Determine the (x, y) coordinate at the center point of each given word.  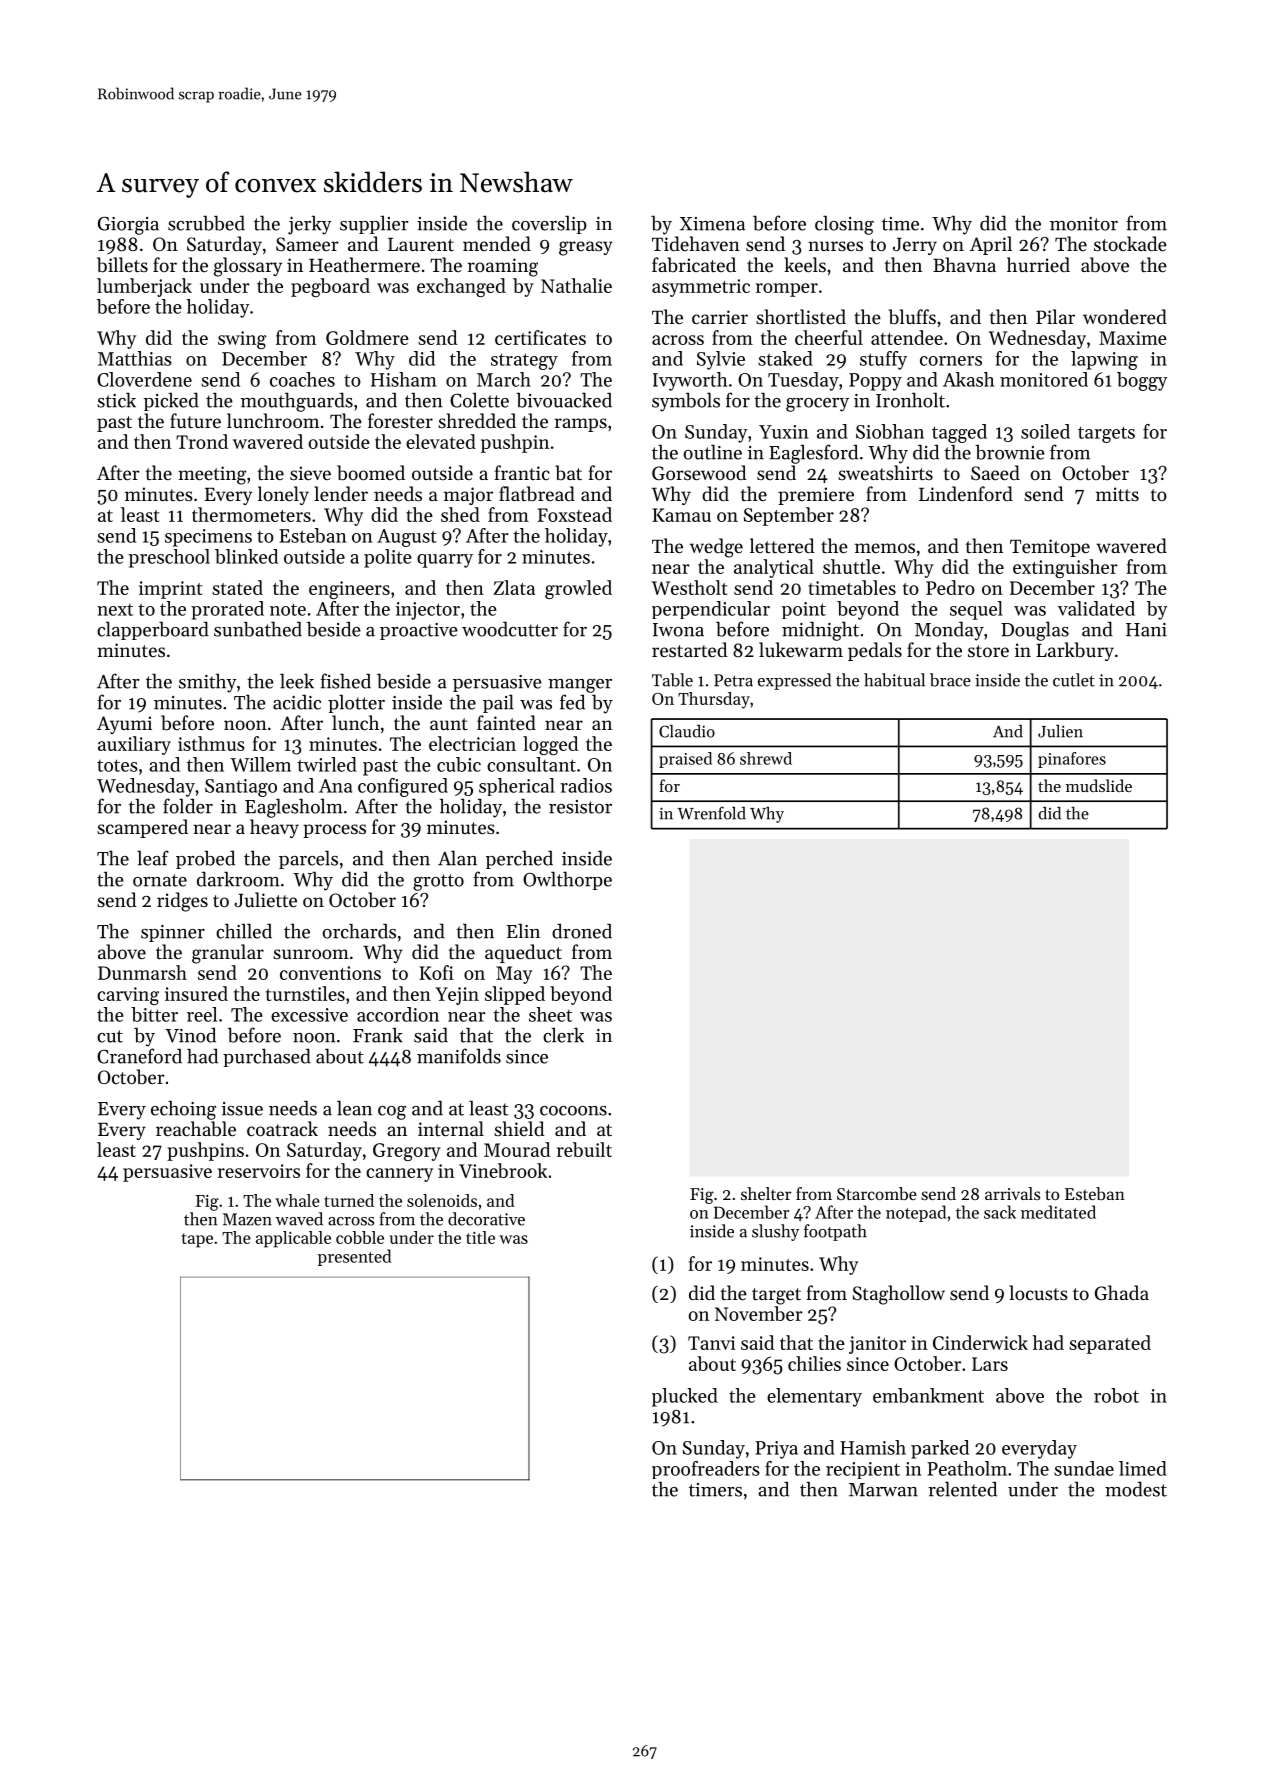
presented (354, 1257)
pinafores (1072, 760)
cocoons (573, 1111)
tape (197, 1240)
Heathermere (364, 264)
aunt (449, 724)
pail (498, 703)
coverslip (549, 224)
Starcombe (877, 1193)
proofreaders (706, 1470)
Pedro (950, 587)
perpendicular (711, 610)
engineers (349, 590)
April (991, 245)
